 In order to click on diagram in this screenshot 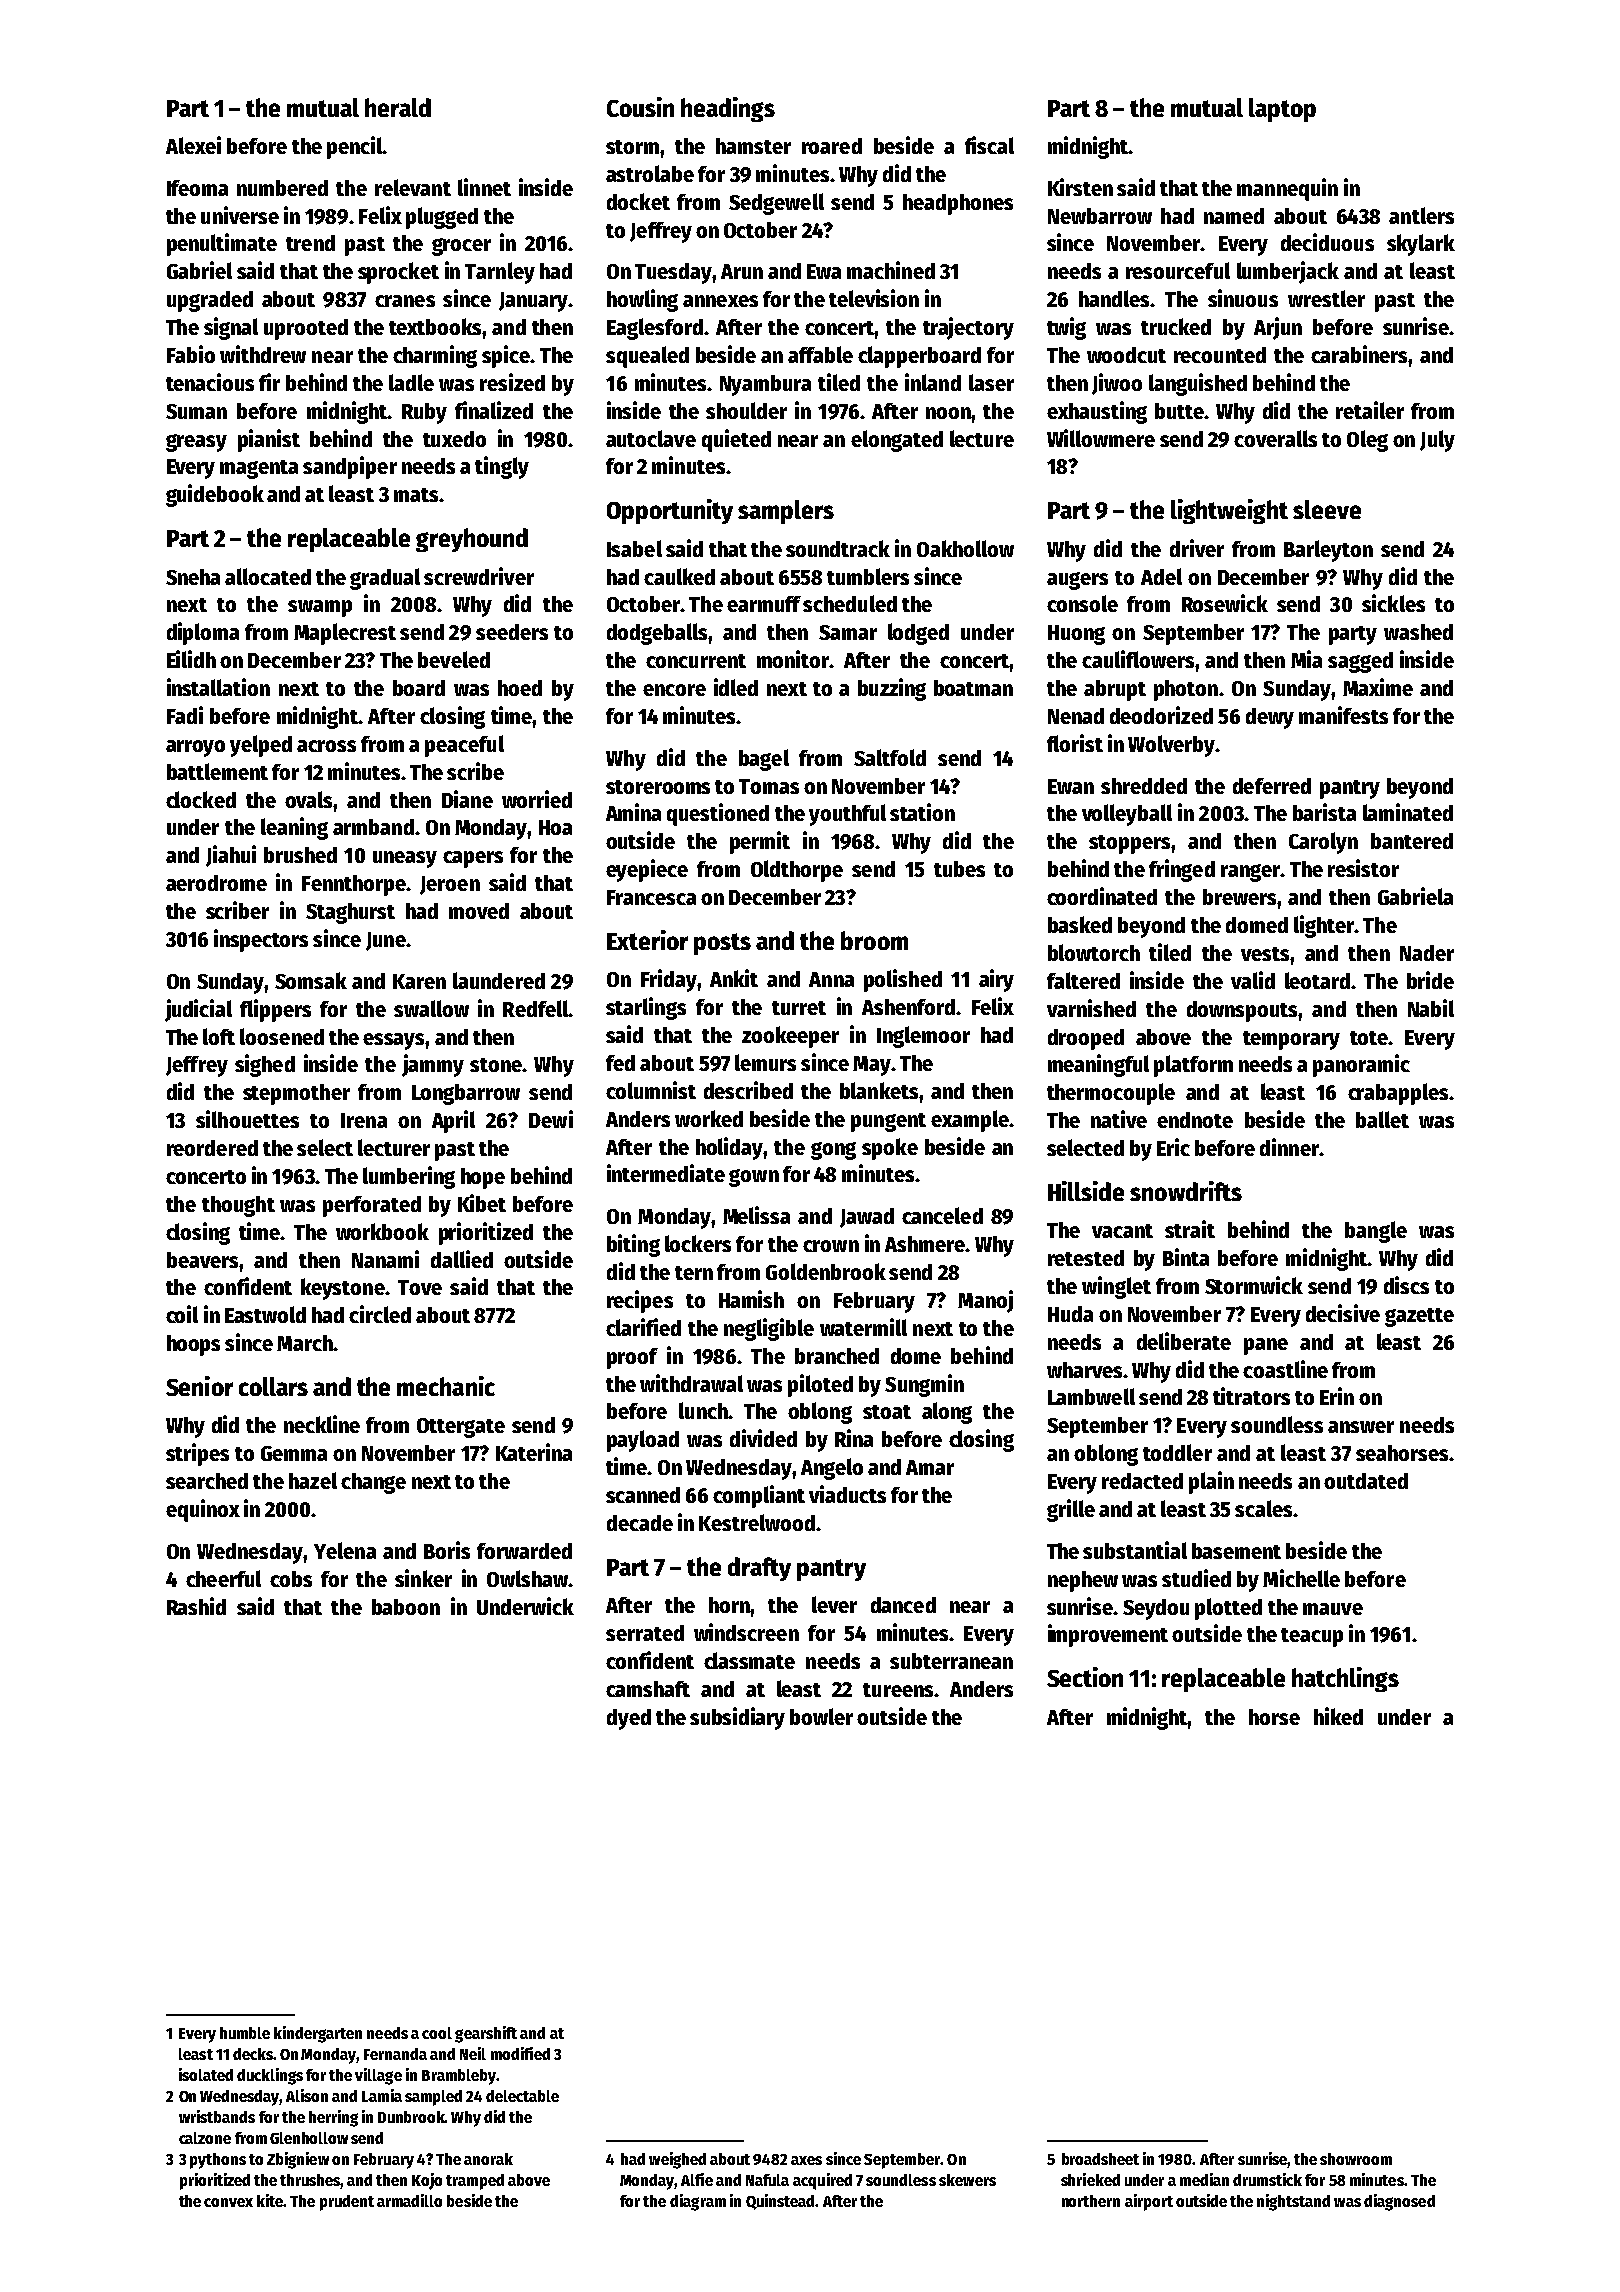, I will do `click(698, 2202)`.
